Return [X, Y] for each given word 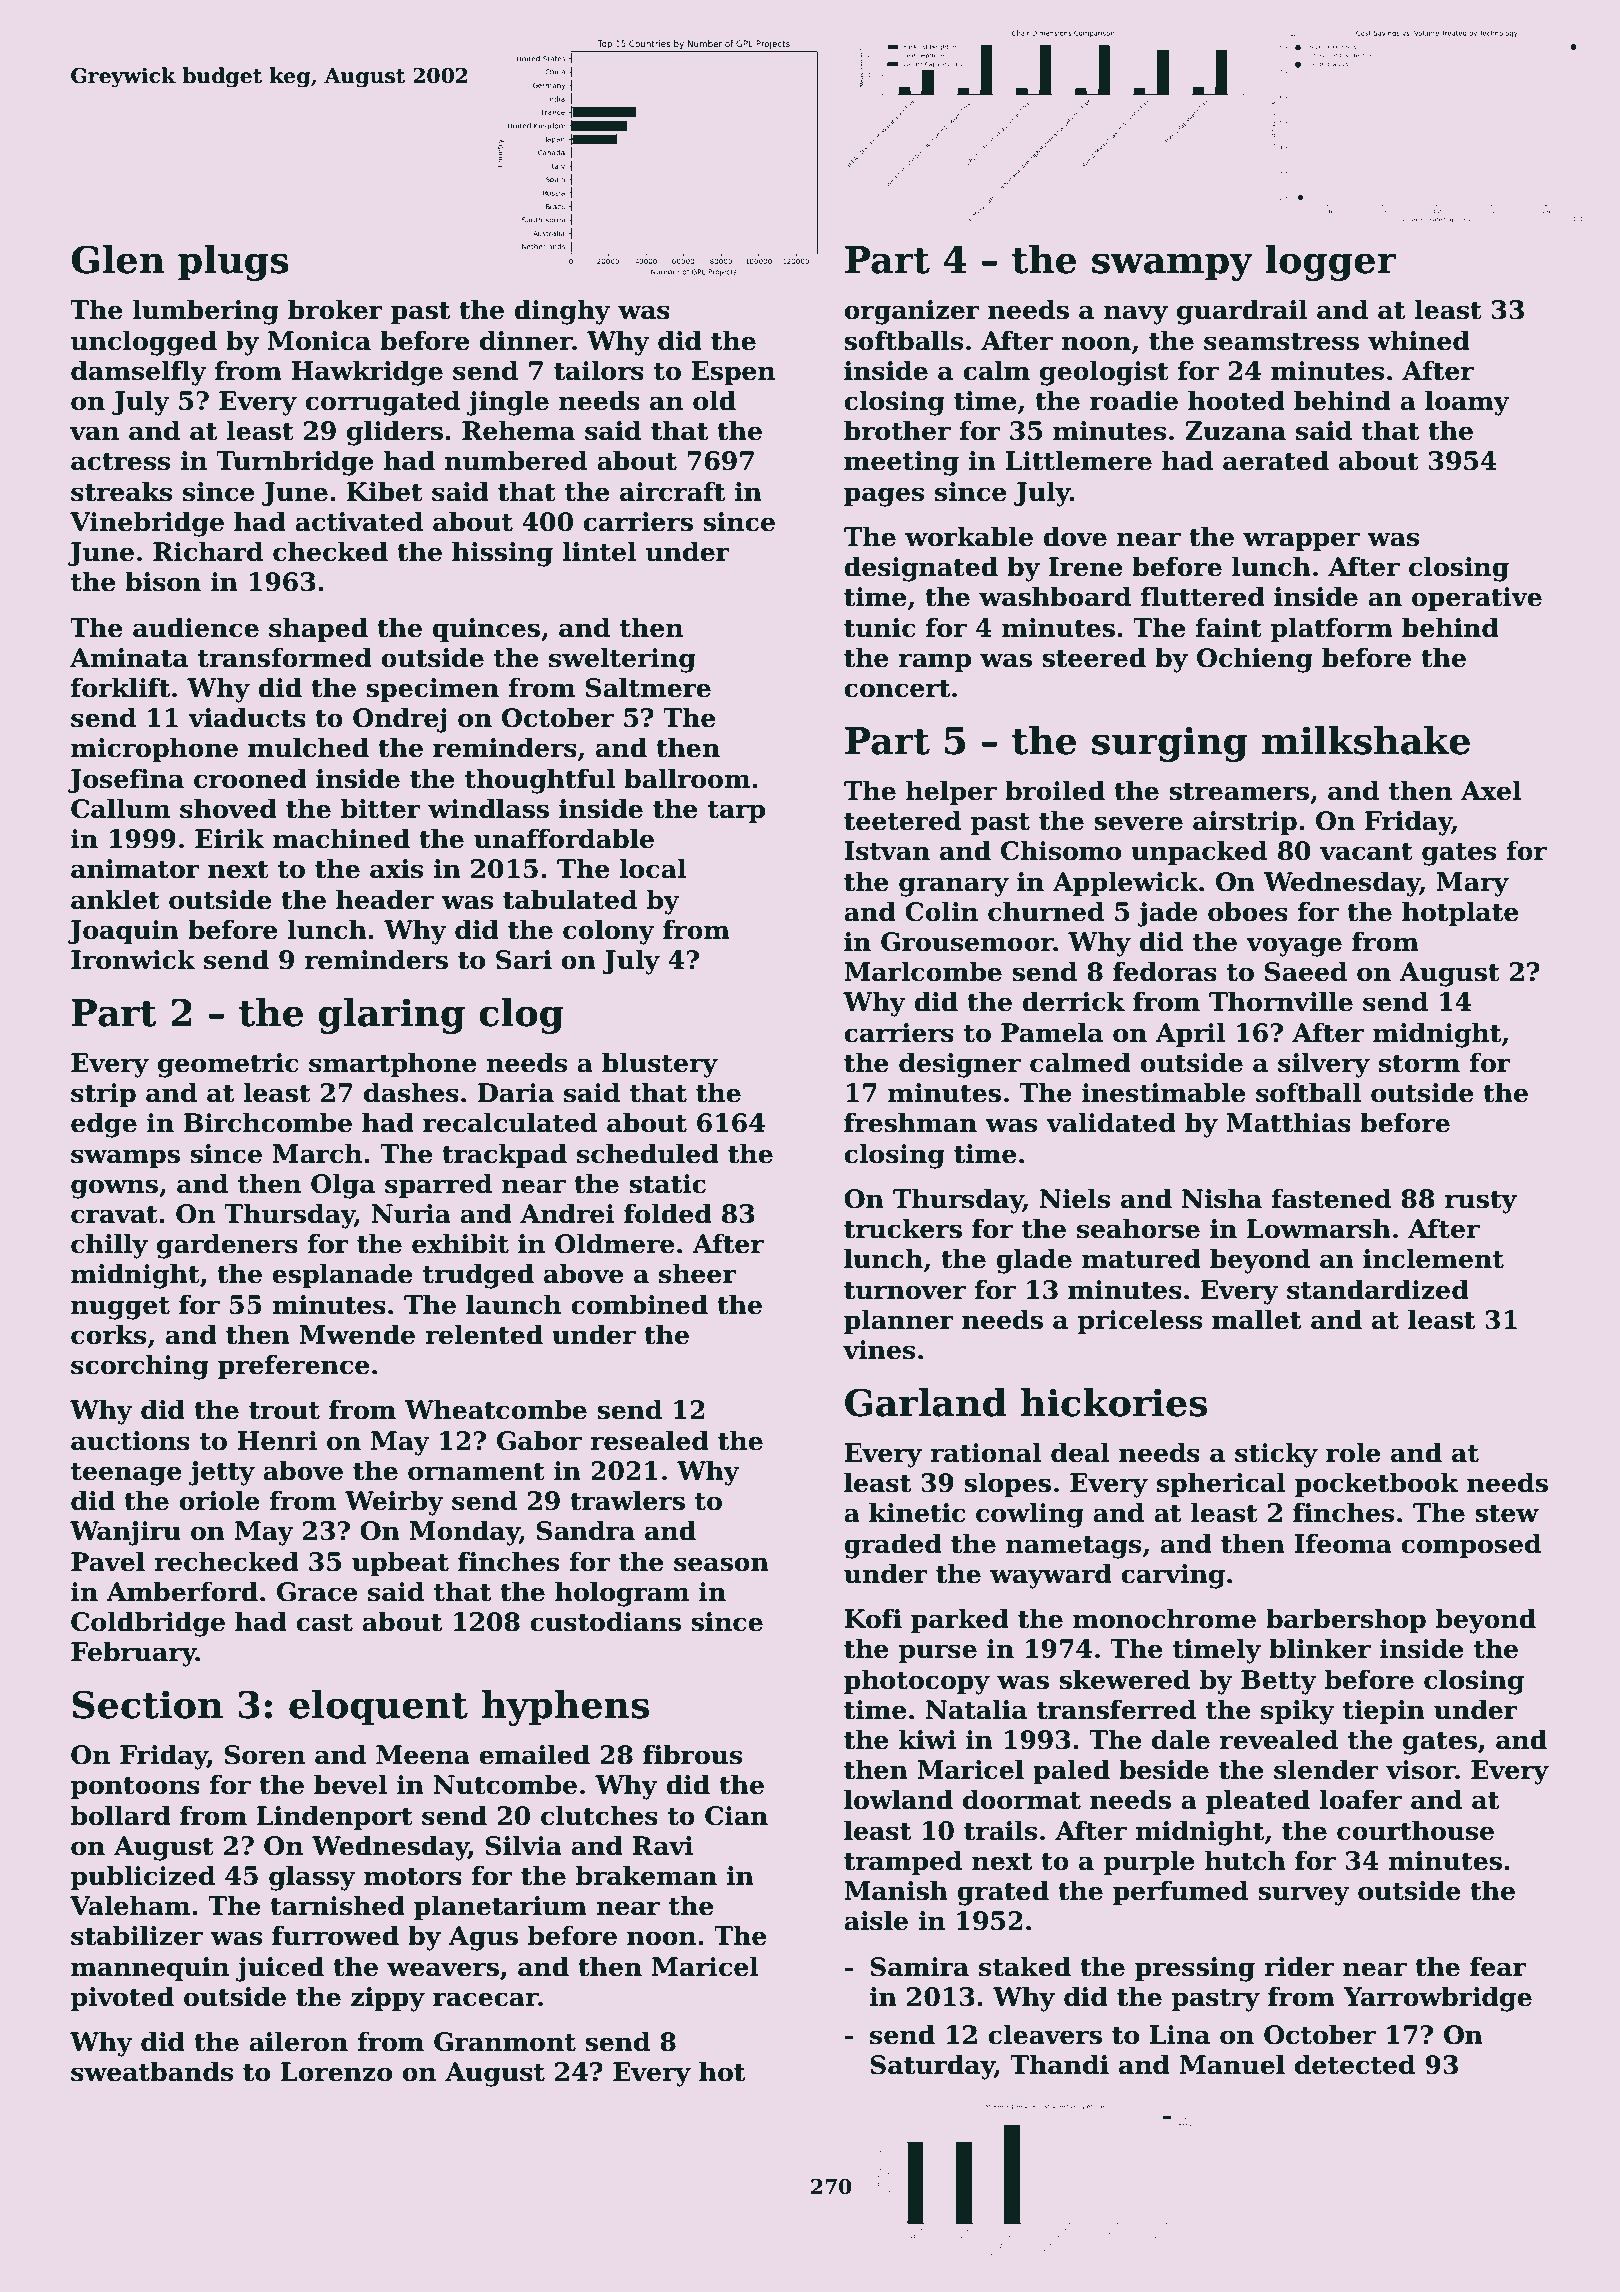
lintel [599, 551]
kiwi [927, 1739]
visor [1420, 1770]
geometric [228, 1065]
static [667, 1184]
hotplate [1460, 913]
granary [954, 887]
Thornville [1281, 1001]
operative [1477, 599]
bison [163, 581]
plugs [233, 263]
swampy [1172, 267]
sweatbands [152, 2071]
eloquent [378, 1708]
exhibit [460, 1243]
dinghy [562, 312]
